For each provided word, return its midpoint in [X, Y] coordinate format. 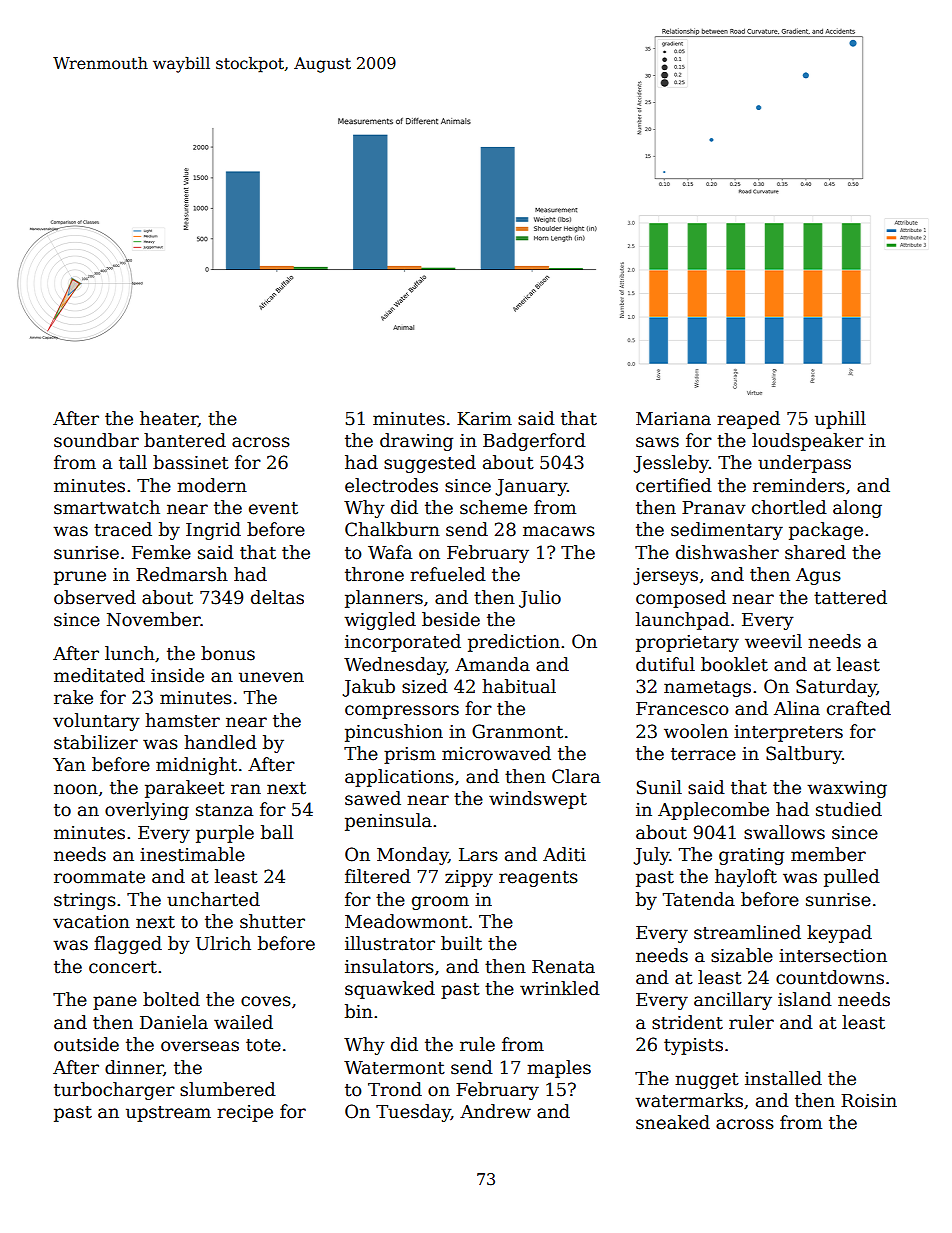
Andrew [495, 1111]
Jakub [368, 688]
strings [85, 901]
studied [849, 809]
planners [384, 599]
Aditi [564, 854]
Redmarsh [182, 574]
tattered [850, 597]
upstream [168, 1114]
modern [212, 485]
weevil [773, 641]
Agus [818, 576]
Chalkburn [392, 529]
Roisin [869, 1101]
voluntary [96, 722]
